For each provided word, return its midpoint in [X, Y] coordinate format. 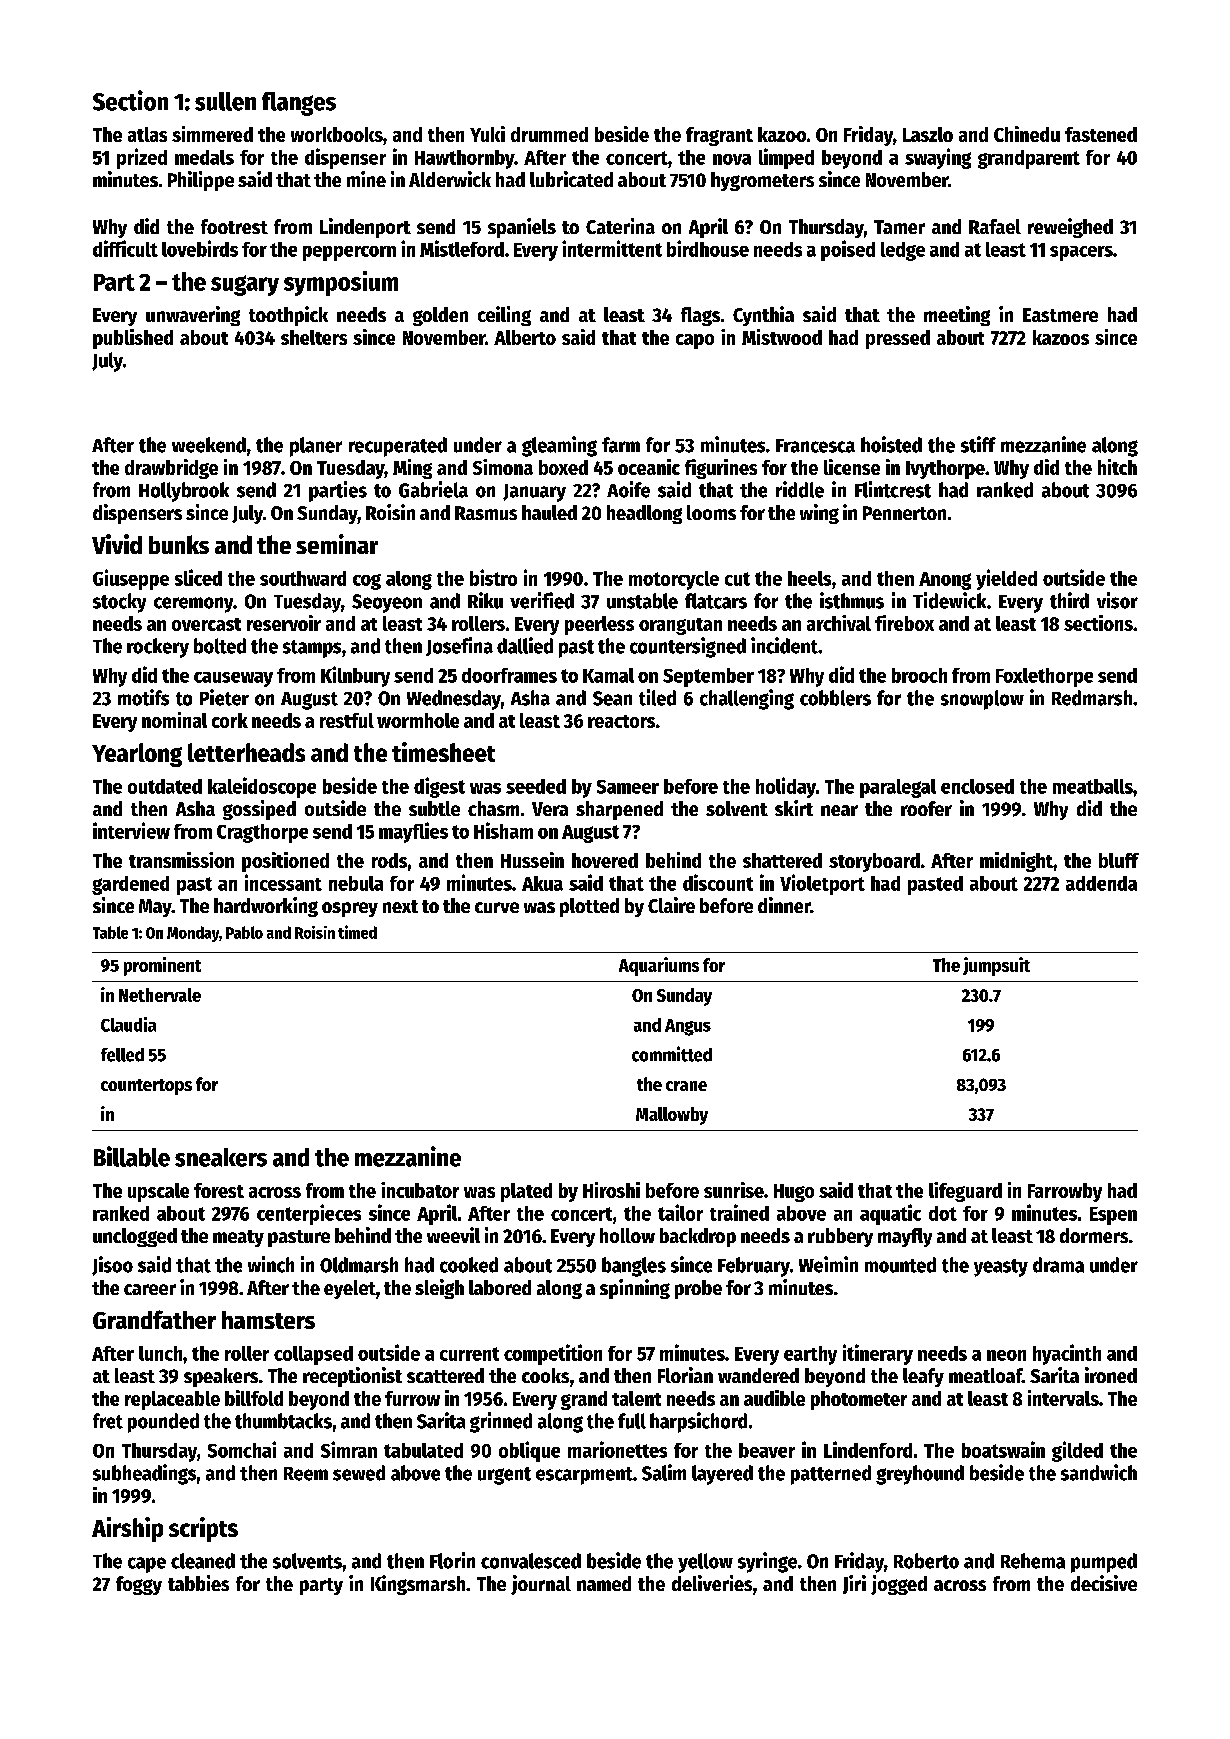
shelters [314, 337]
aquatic [890, 1214]
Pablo [244, 932]
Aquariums [659, 966]
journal [541, 1585]
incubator [420, 1190]
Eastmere [1060, 315]
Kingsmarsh [418, 1585]
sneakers [221, 1157]
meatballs [1093, 786]
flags [700, 316]
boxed [563, 467]
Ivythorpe [945, 469]
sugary [245, 285]
